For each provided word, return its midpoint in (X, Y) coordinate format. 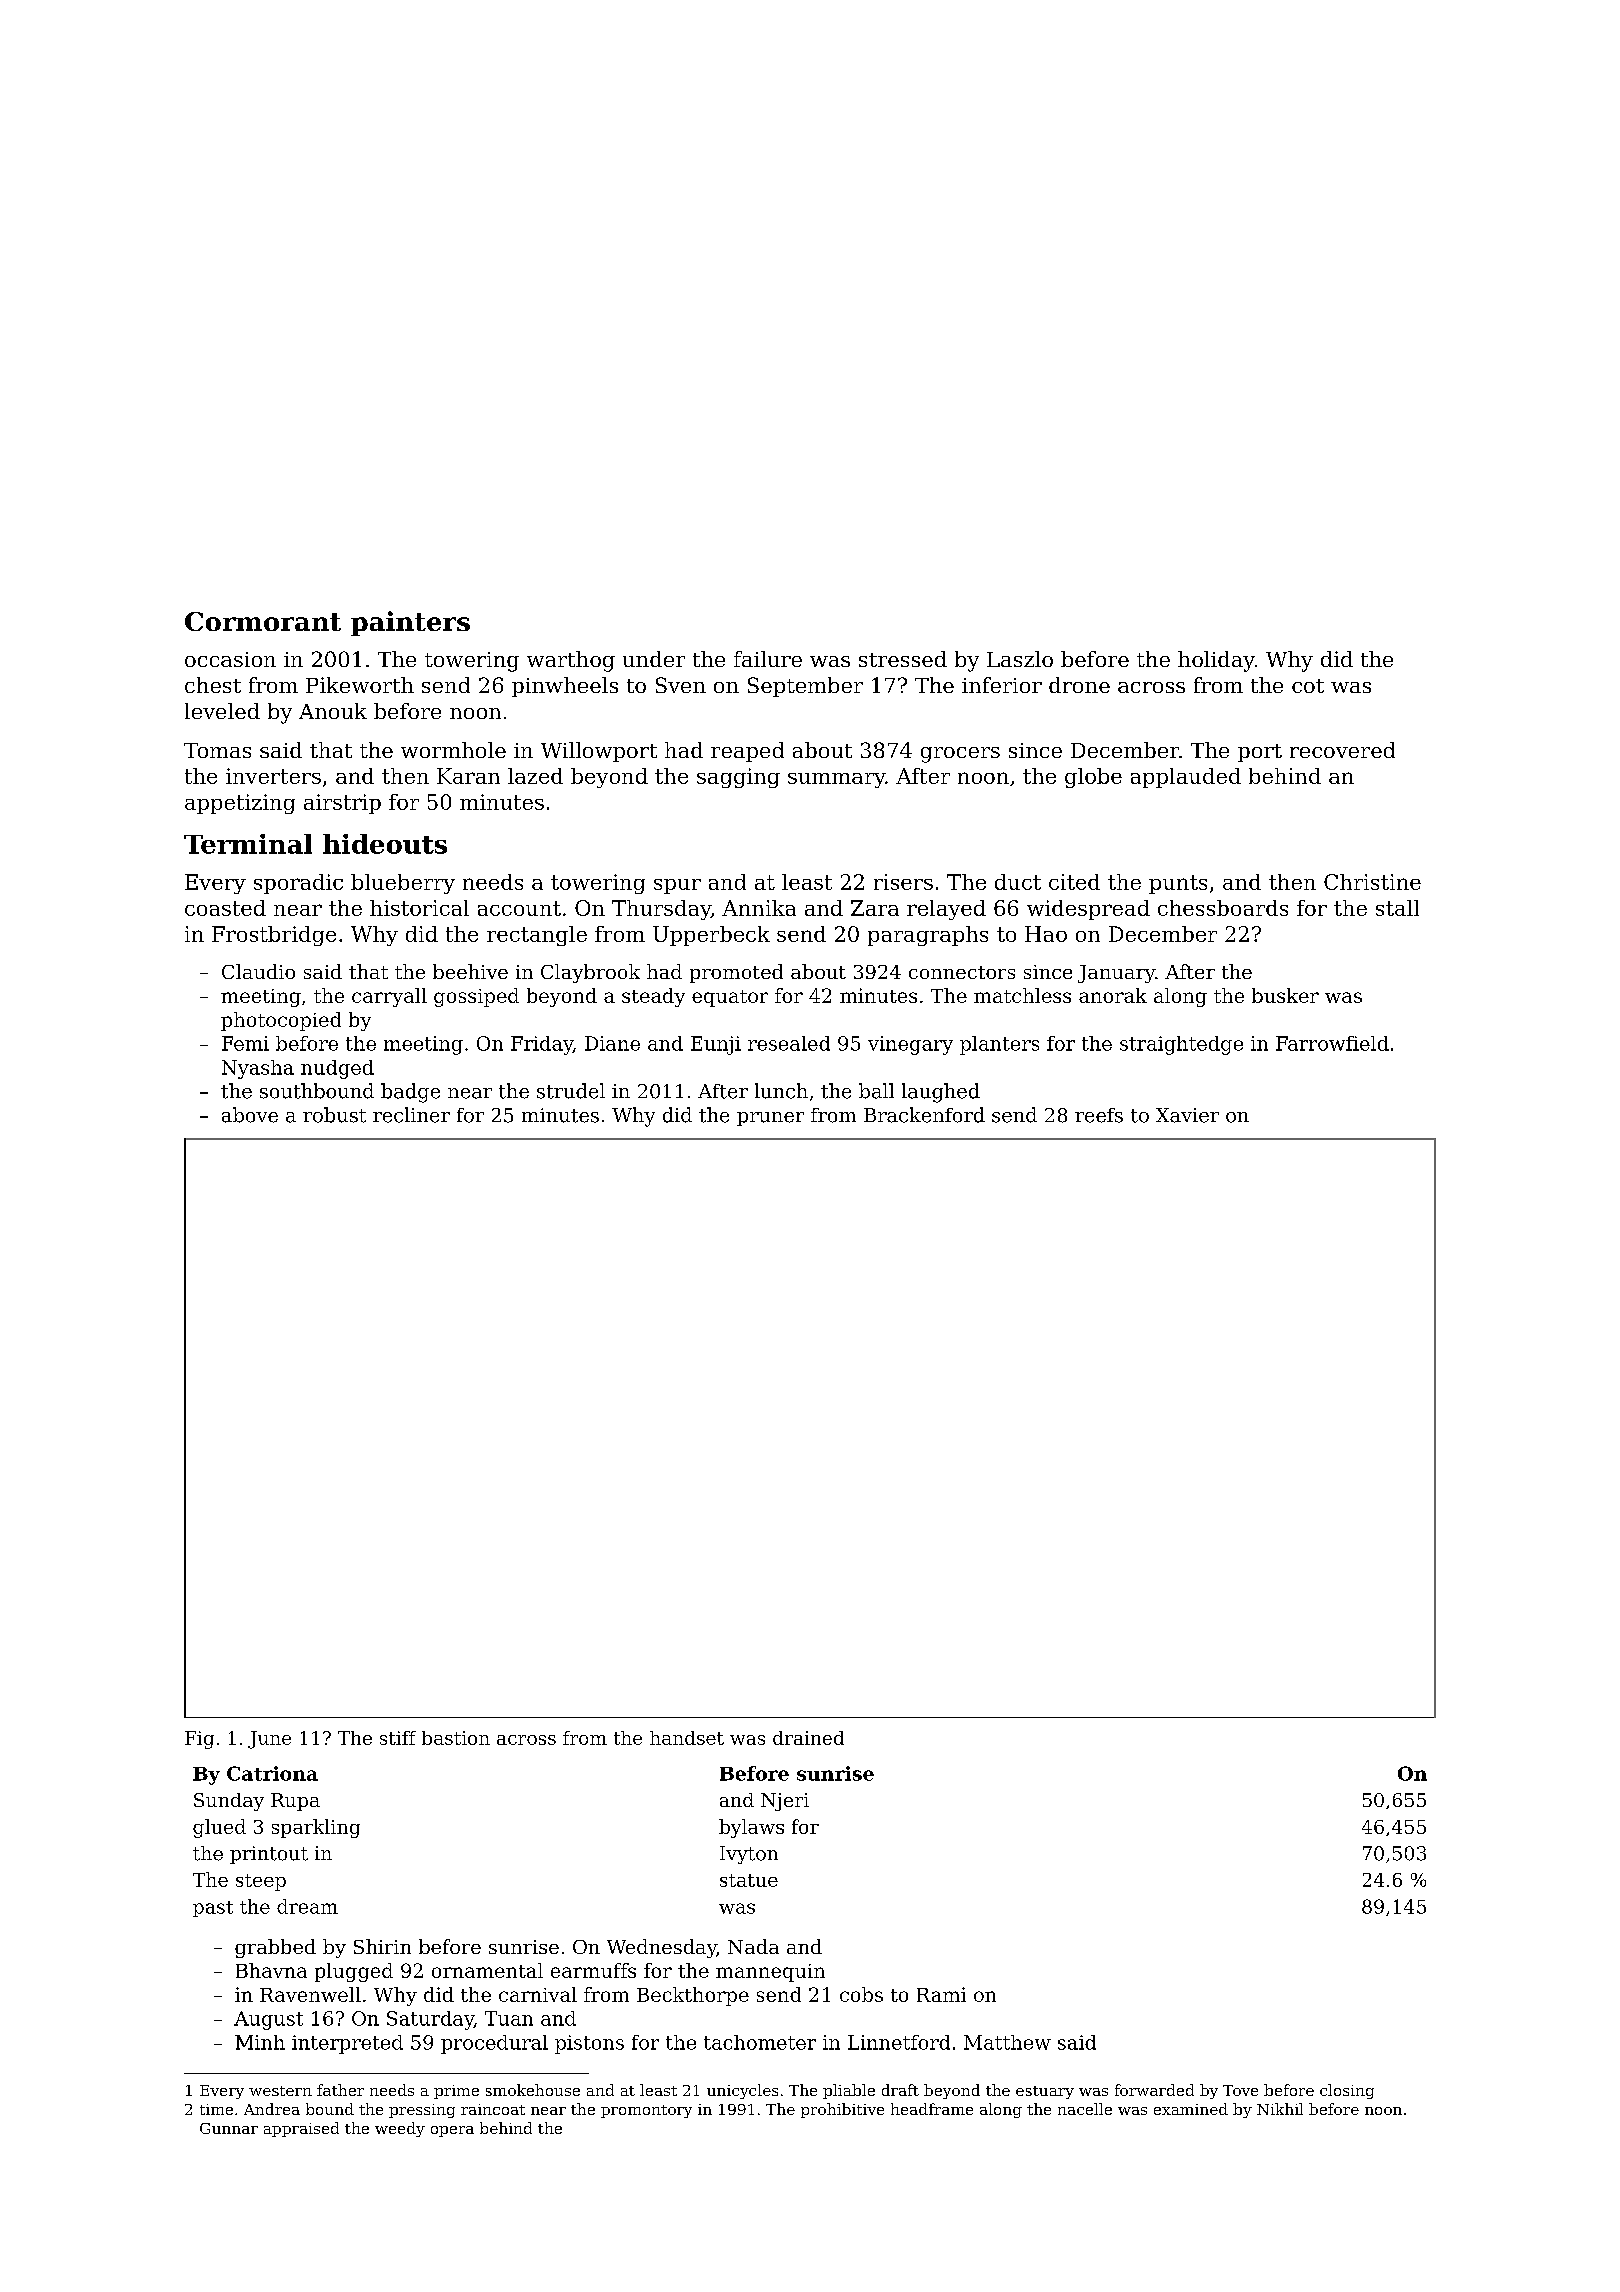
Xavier (1187, 1115)
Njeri (785, 1802)
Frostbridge (274, 936)
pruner (770, 1119)
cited (1074, 882)
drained (808, 1738)
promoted (736, 973)
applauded (1186, 778)
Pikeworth (360, 685)
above (250, 1115)
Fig (199, 1740)
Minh (260, 2042)
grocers (960, 755)
